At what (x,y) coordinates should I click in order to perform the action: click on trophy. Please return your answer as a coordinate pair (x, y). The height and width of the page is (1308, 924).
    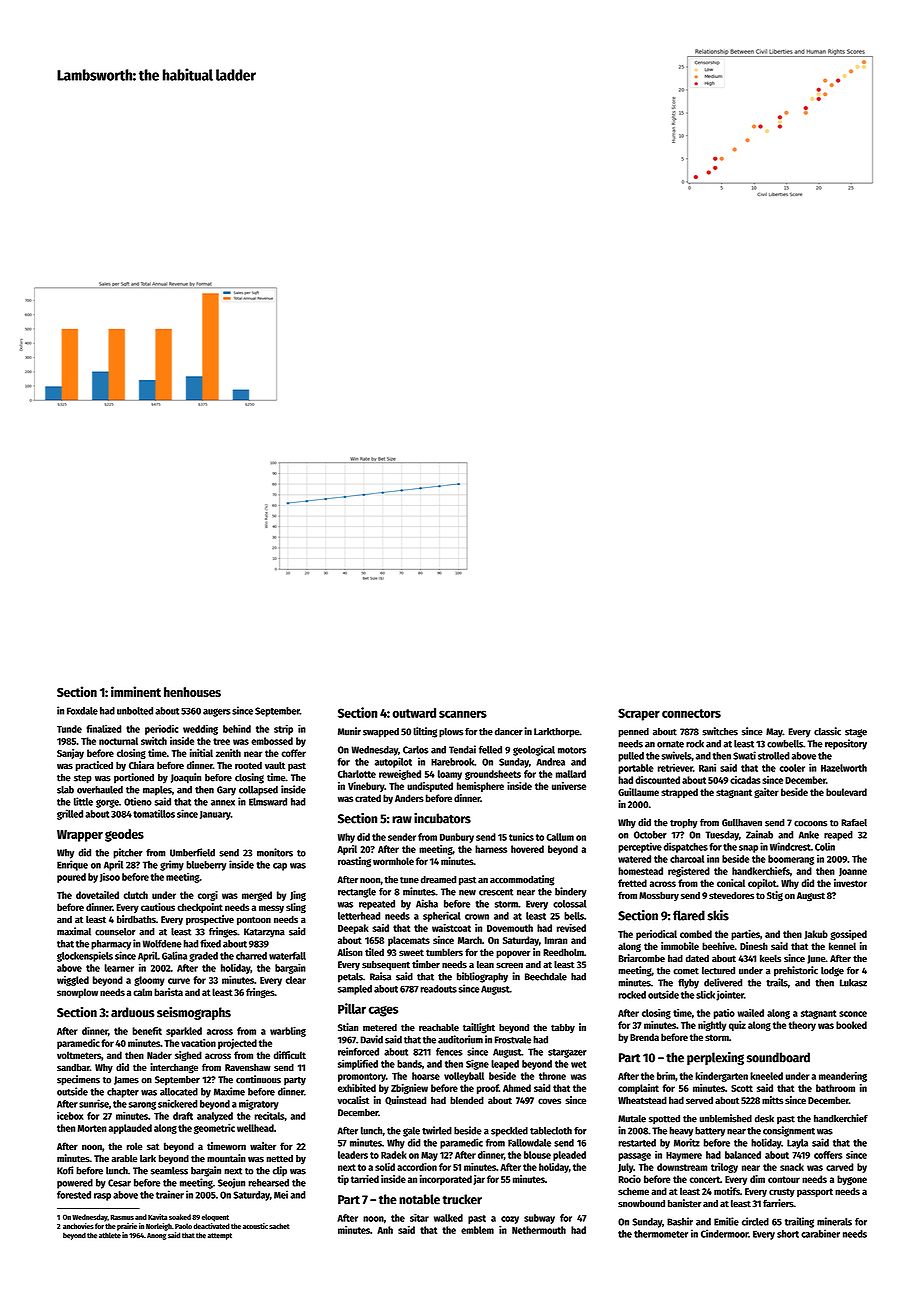
    Looking at the image, I should click on (684, 824).
